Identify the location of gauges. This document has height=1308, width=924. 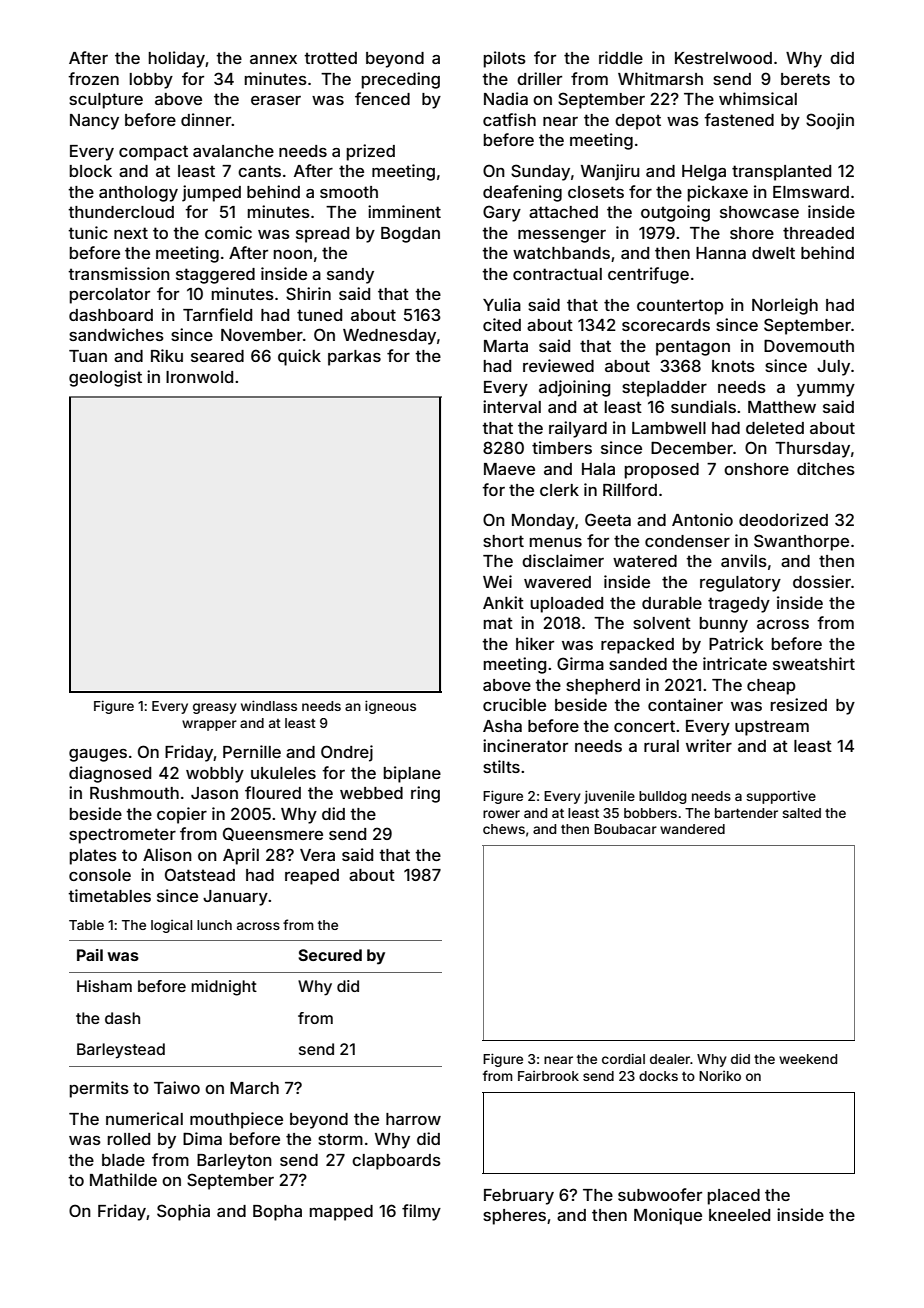
(98, 755).
